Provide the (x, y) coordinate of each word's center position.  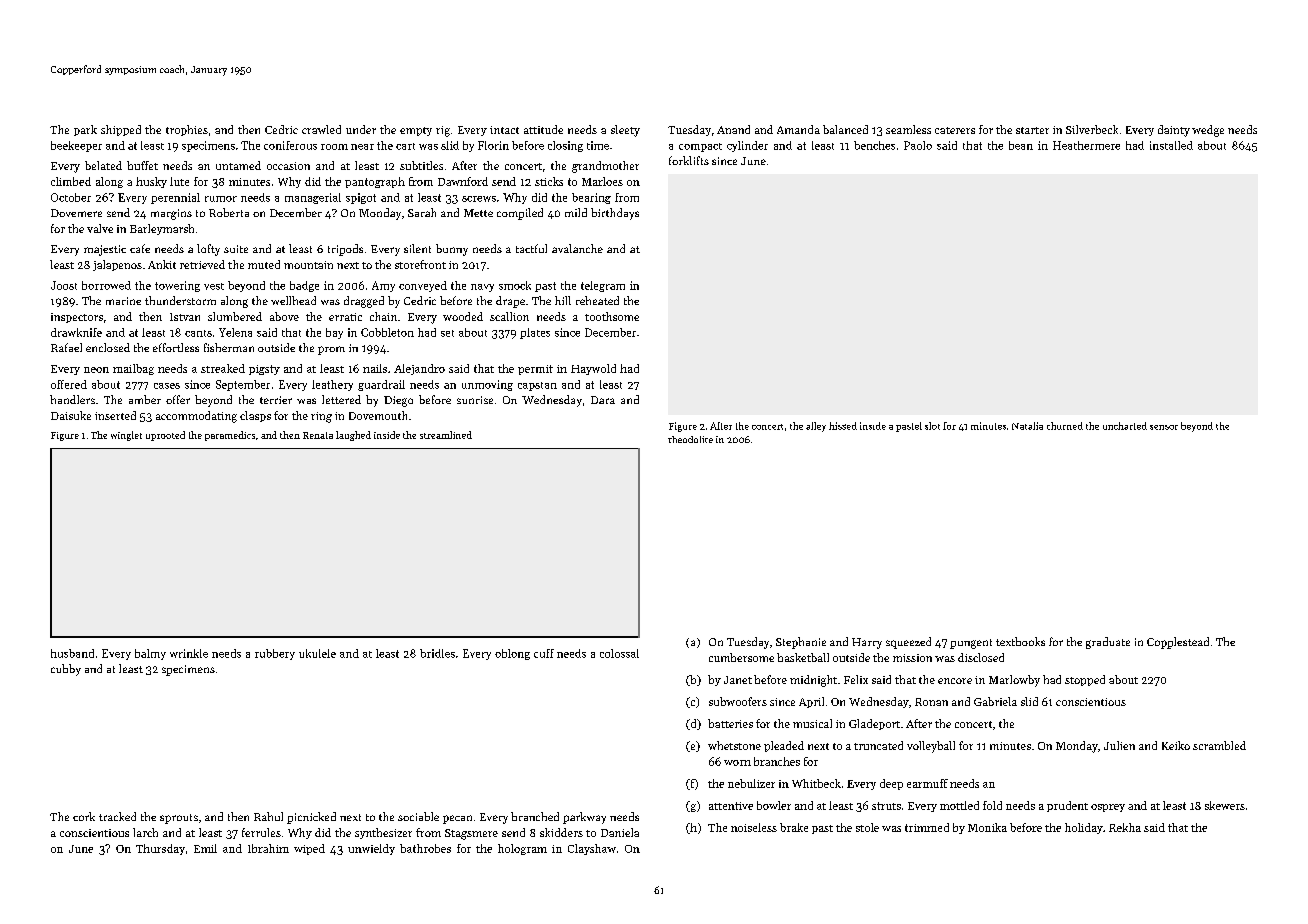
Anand (733, 129)
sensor (1164, 427)
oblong (512, 654)
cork (84, 816)
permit (535, 370)
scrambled (1219, 745)
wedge (1208, 131)
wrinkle (189, 653)
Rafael (66, 347)
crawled (321, 129)
